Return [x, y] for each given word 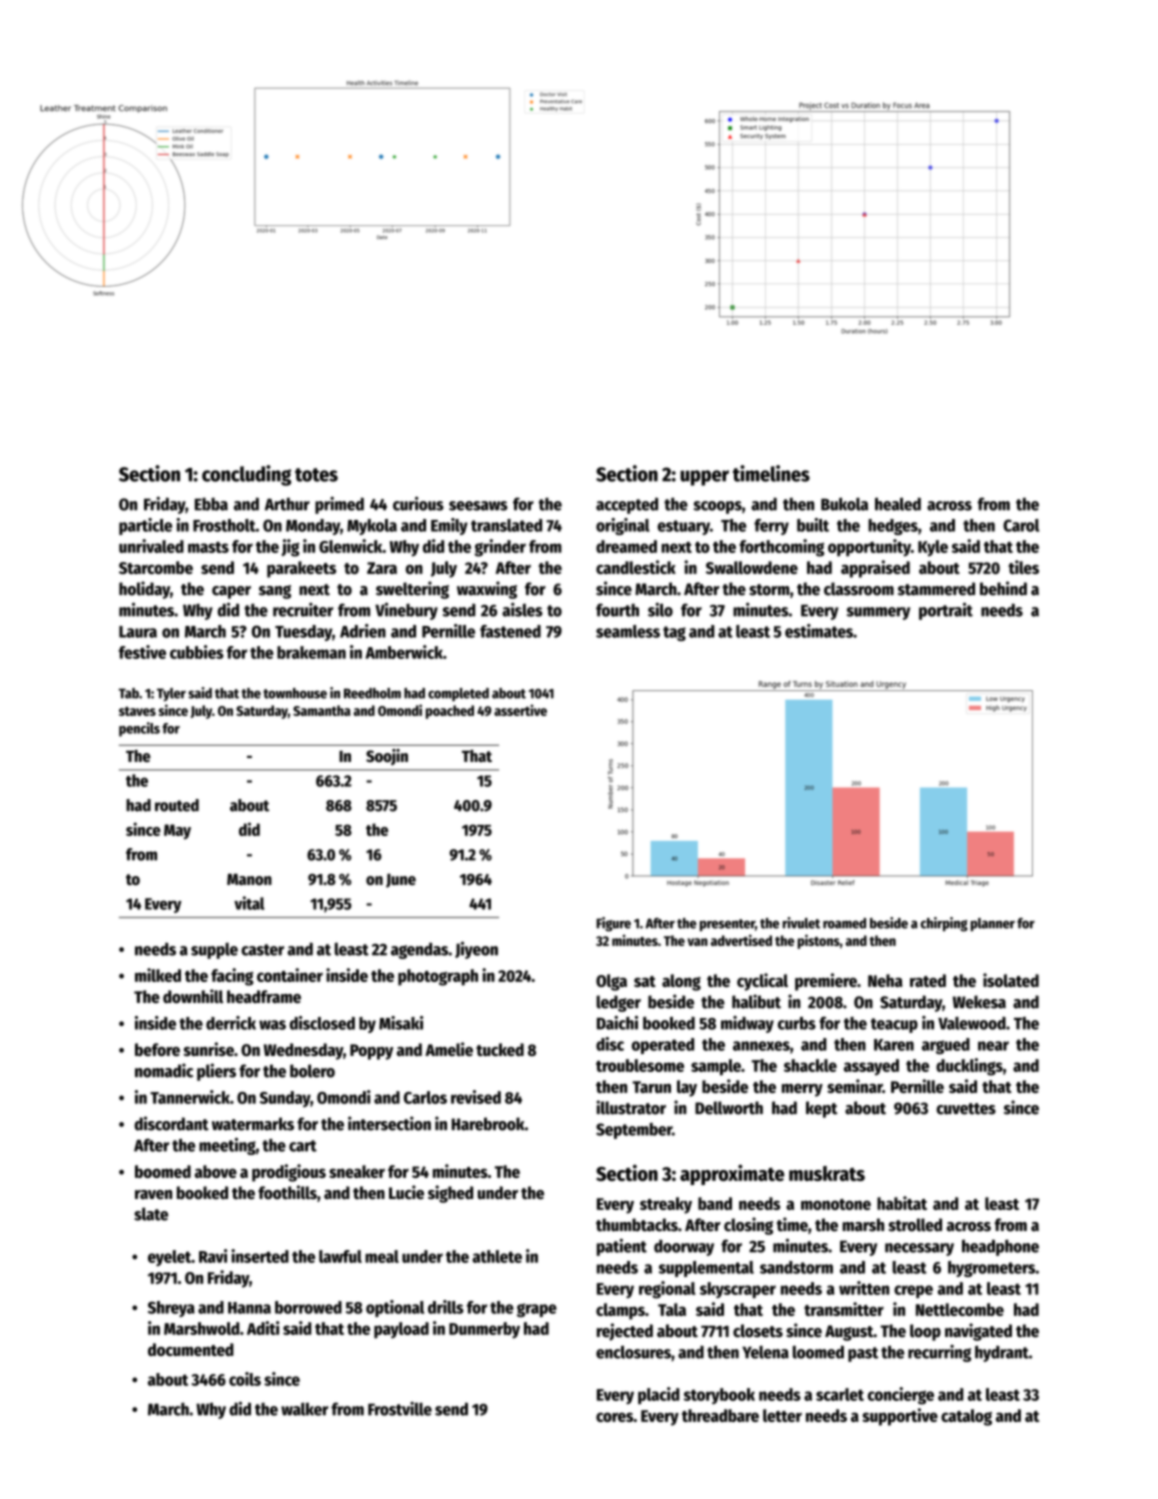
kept [822, 1109]
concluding [246, 475]
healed [898, 504]
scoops [718, 507]
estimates [819, 631]
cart [303, 1146]
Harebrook [488, 1124]
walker [305, 1409]
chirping [944, 924]
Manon [249, 879]
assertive [520, 710]
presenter [727, 925]
